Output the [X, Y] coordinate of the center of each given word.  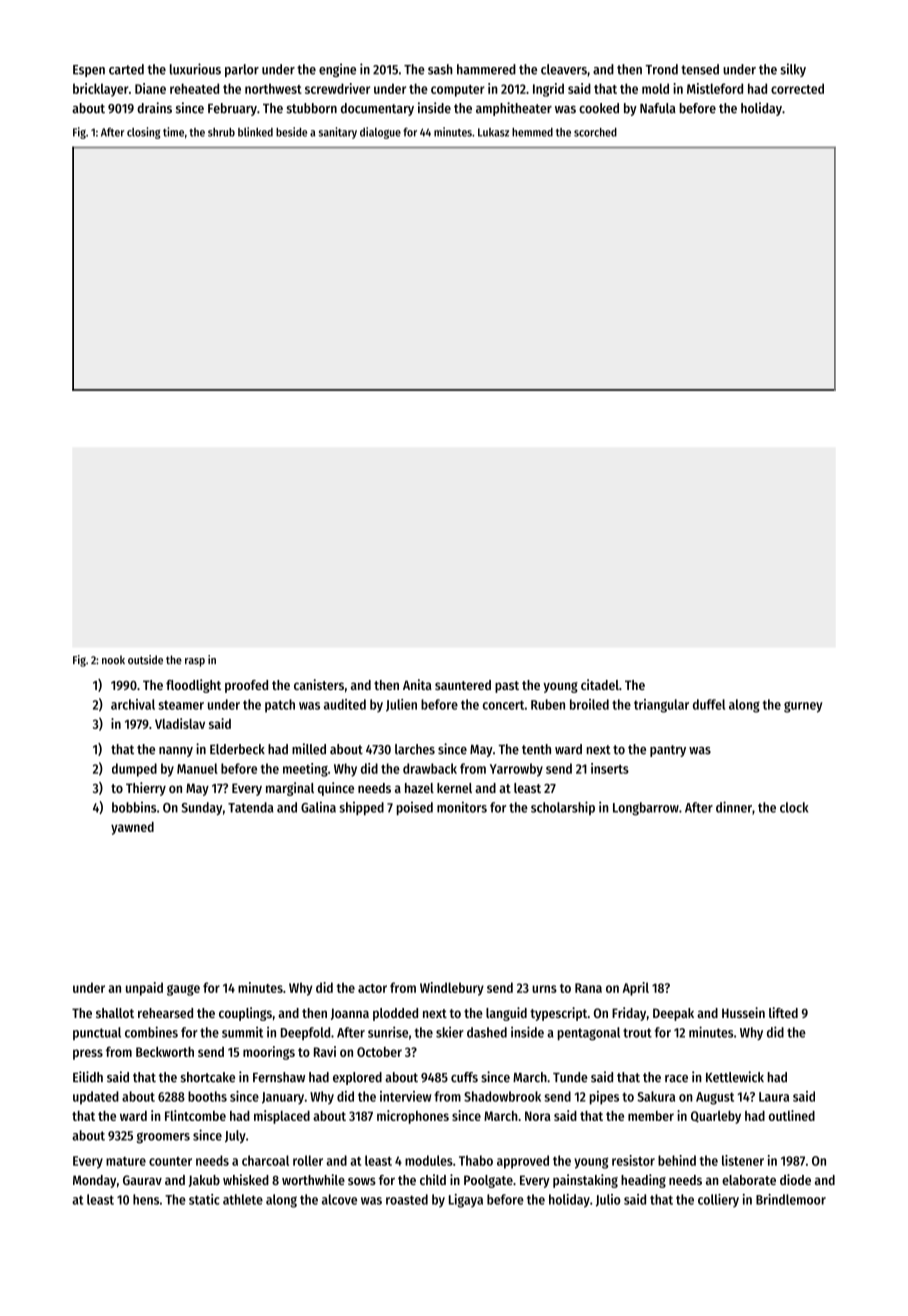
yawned [132, 828]
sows [362, 1181]
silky [793, 70]
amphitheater [514, 109]
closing [143, 133]
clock [794, 807]
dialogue [380, 133]
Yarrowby [516, 770]
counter [170, 1161]
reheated [194, 88]
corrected [797, 88]
